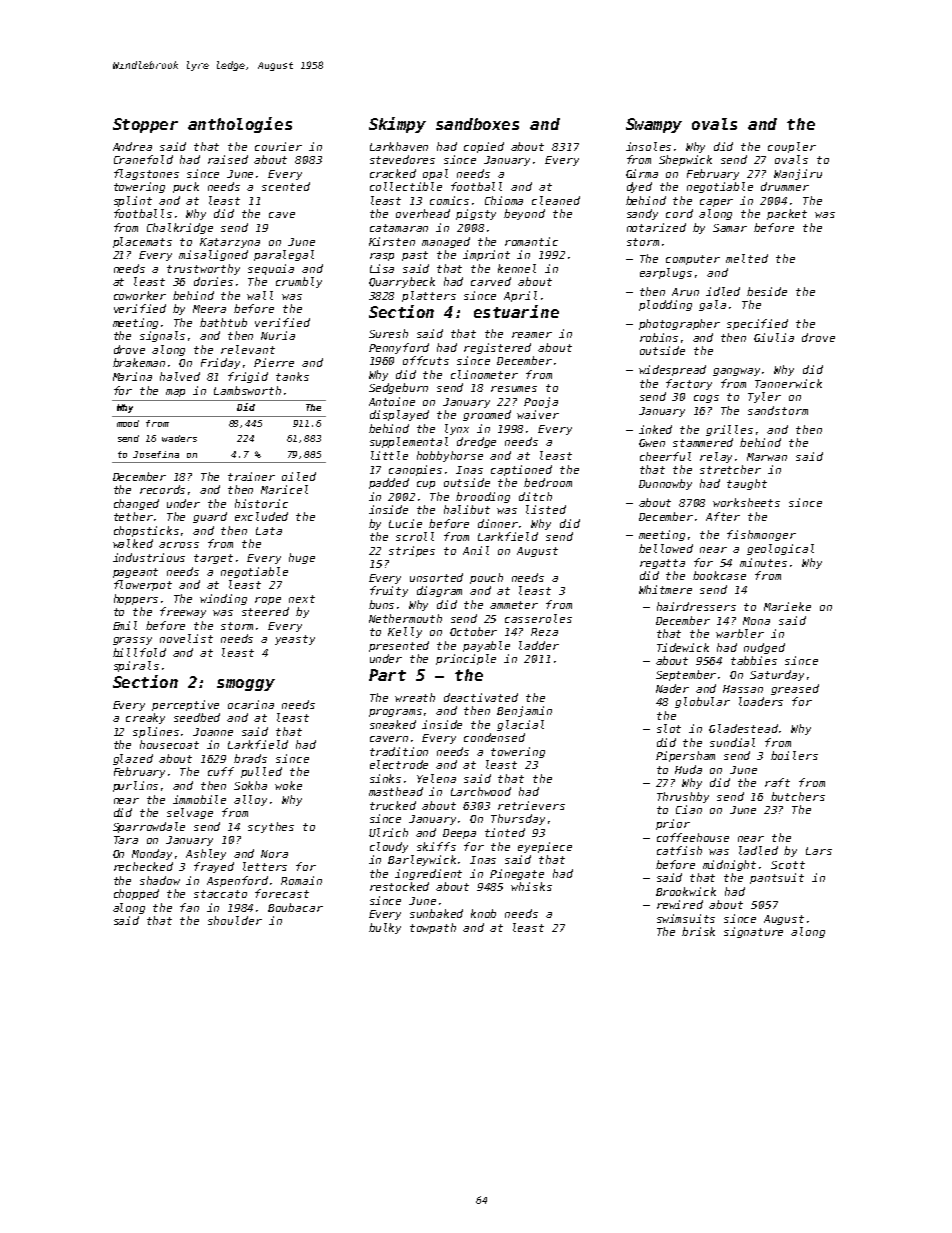  I want to click on novelist, so click(186, 638).
